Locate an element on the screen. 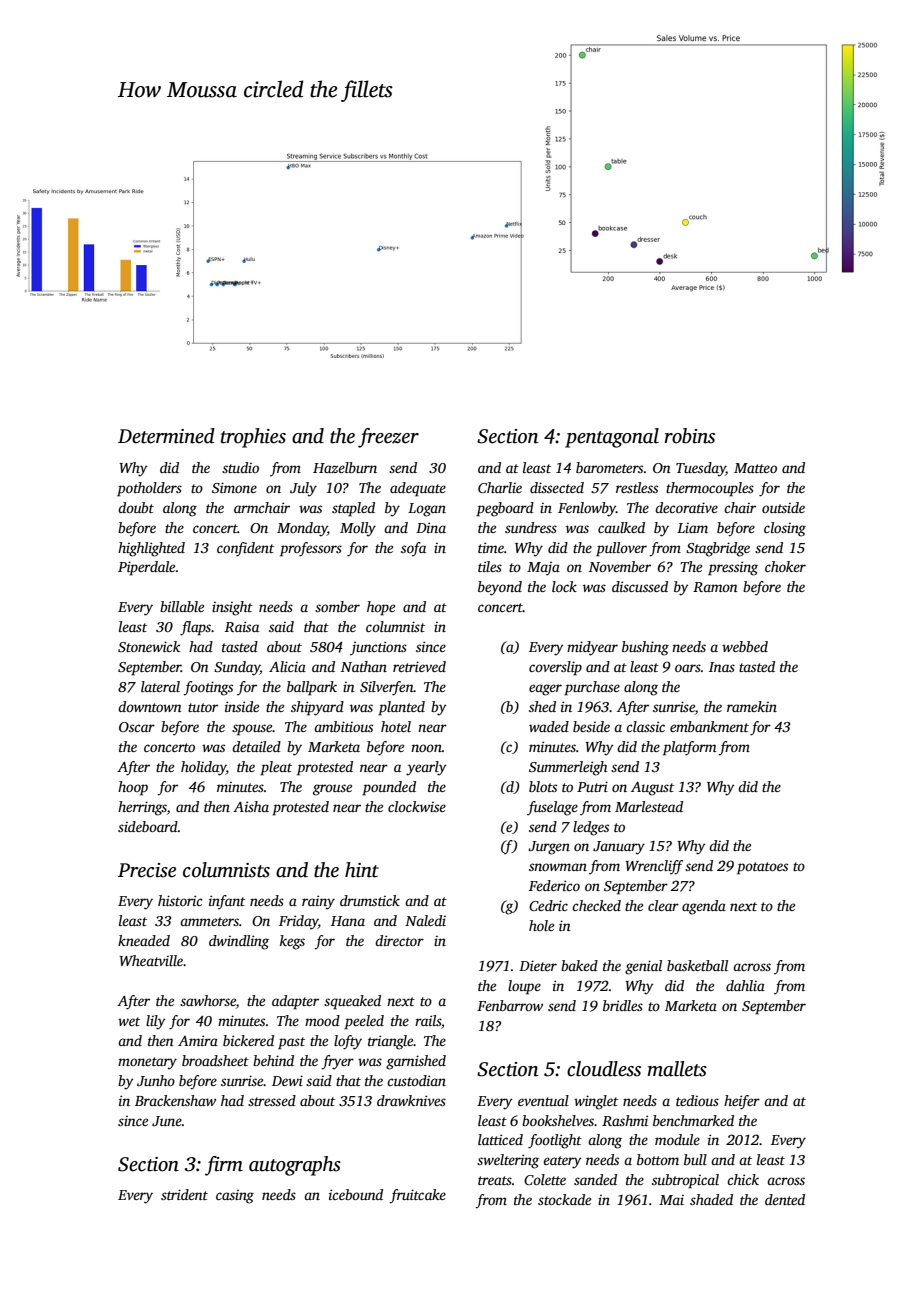 The width and height of the screenshot is (924, 1308). Wheatville is located at coordinates (151, 960).
